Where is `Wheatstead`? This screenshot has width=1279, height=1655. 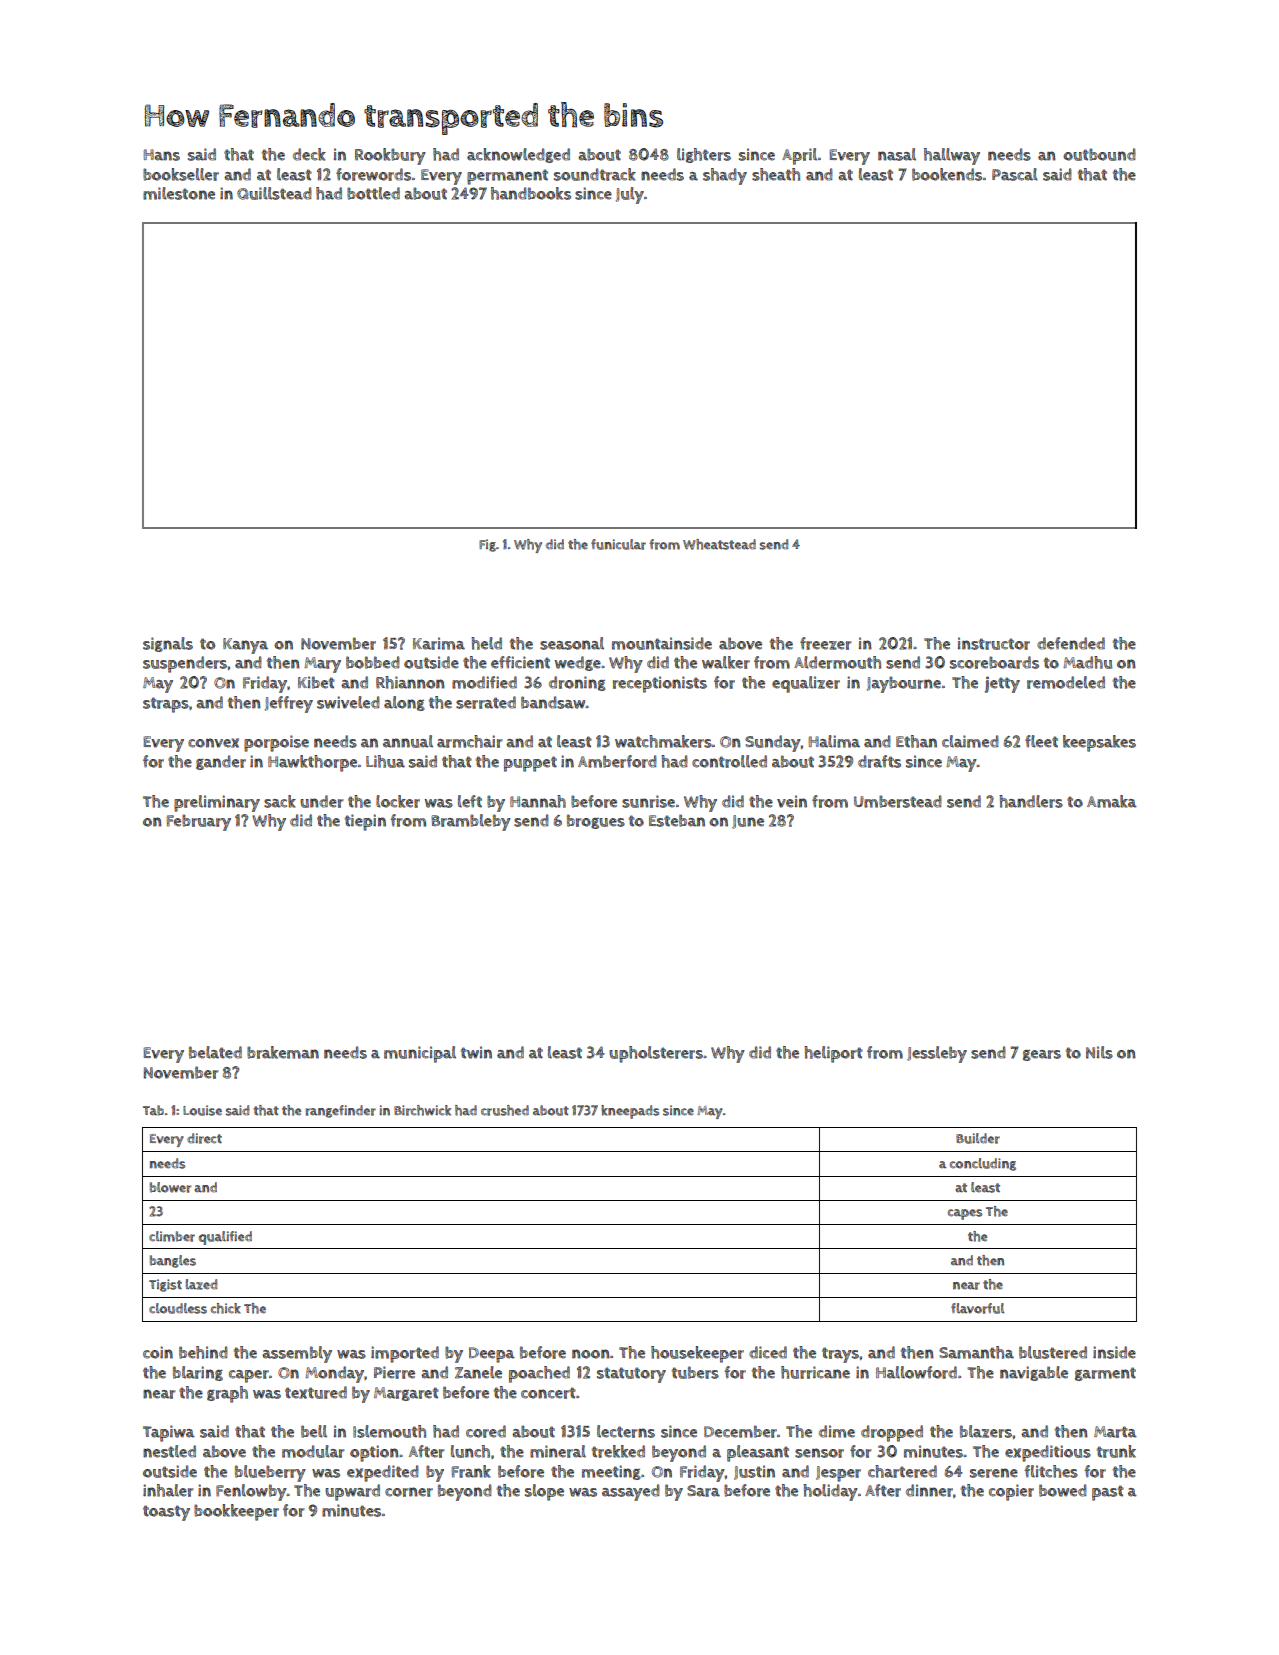 Wheatstead is located at coordinates (719, 544).
